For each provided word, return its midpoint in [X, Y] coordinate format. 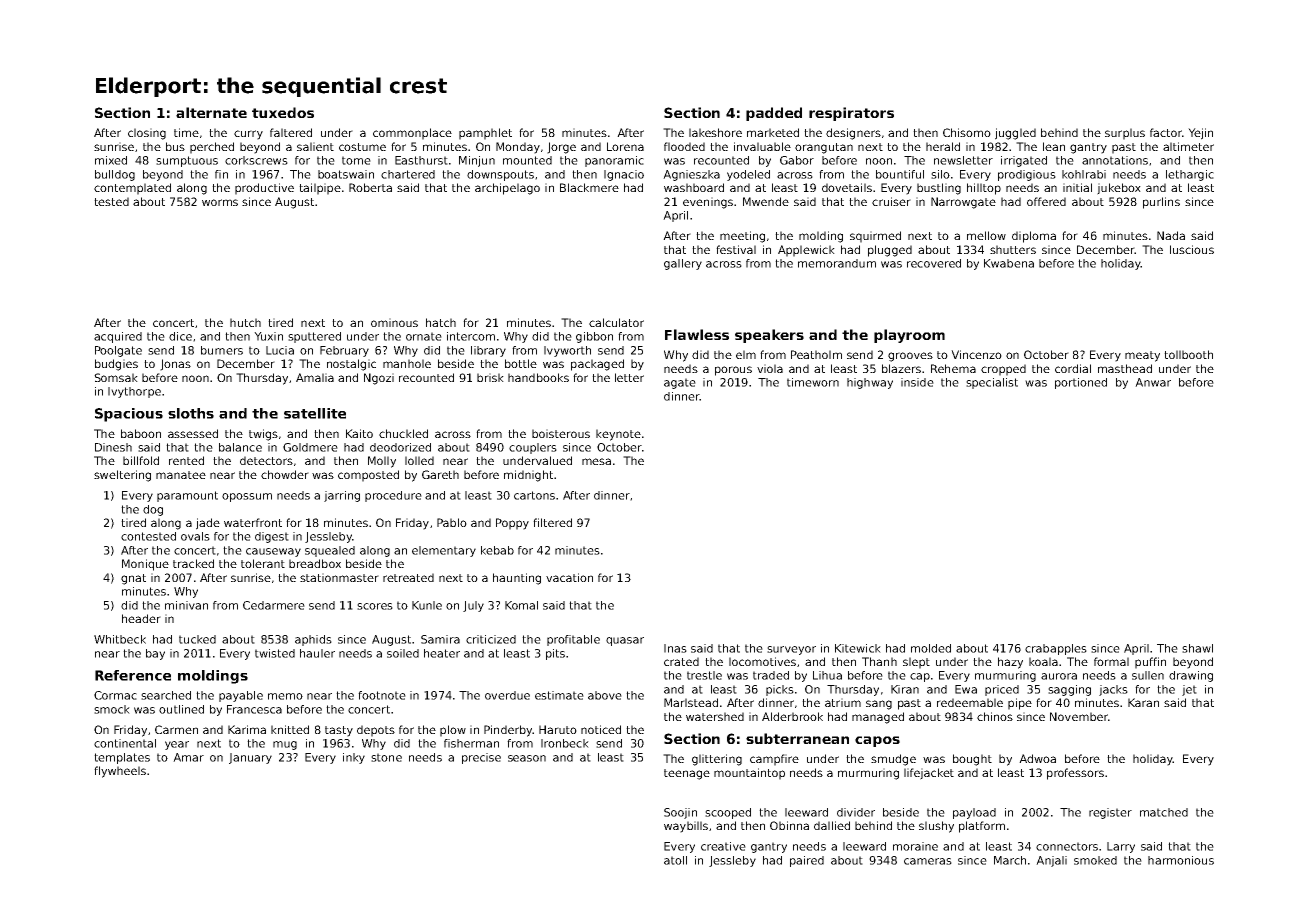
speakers [769, 336]
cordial [1073, 368]
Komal [521, 605]
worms [220, 202]
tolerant [263, 563]
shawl [1197, 648]
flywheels [120, 772]
